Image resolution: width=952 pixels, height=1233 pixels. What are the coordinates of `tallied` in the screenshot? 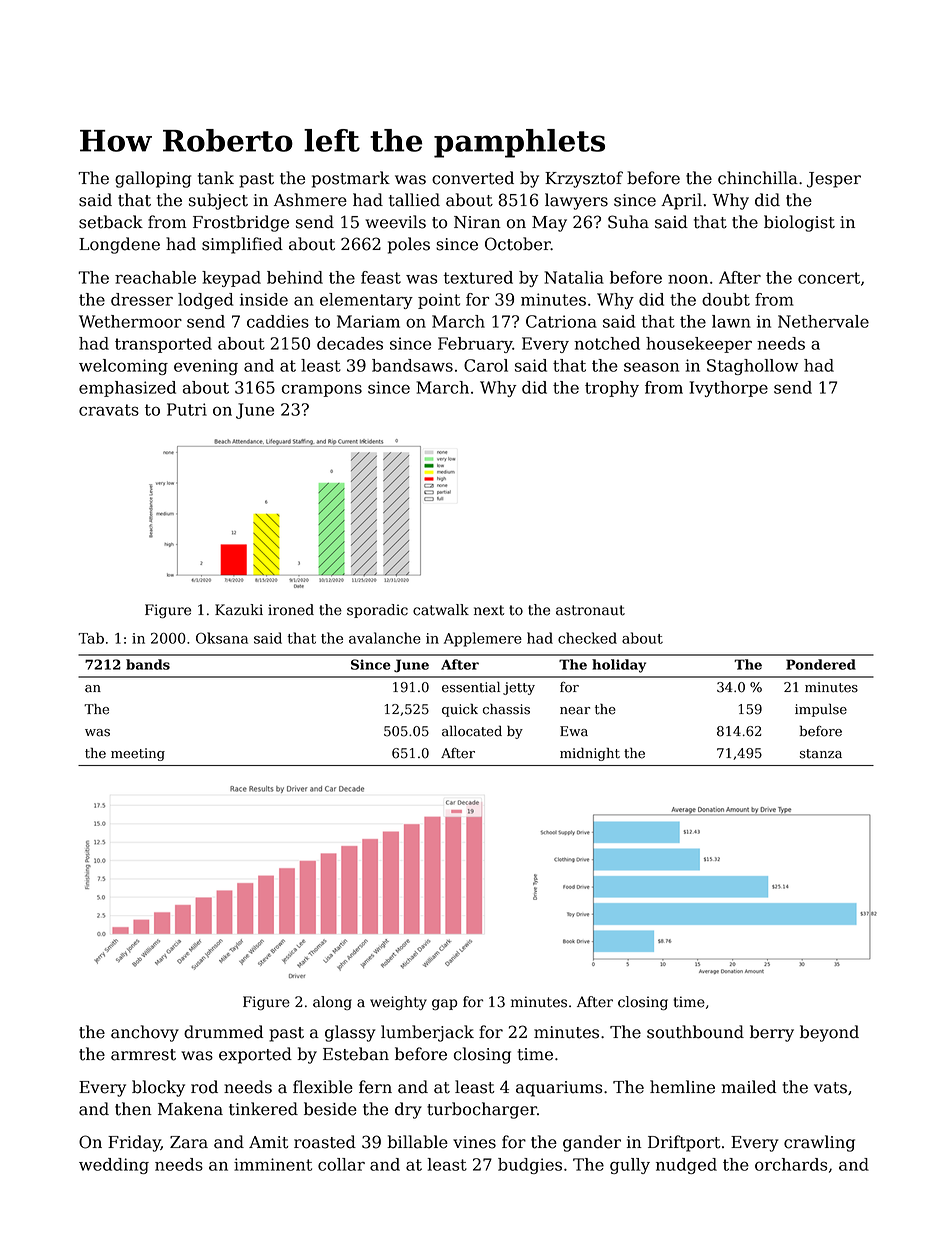 It's located at (414, 200).
